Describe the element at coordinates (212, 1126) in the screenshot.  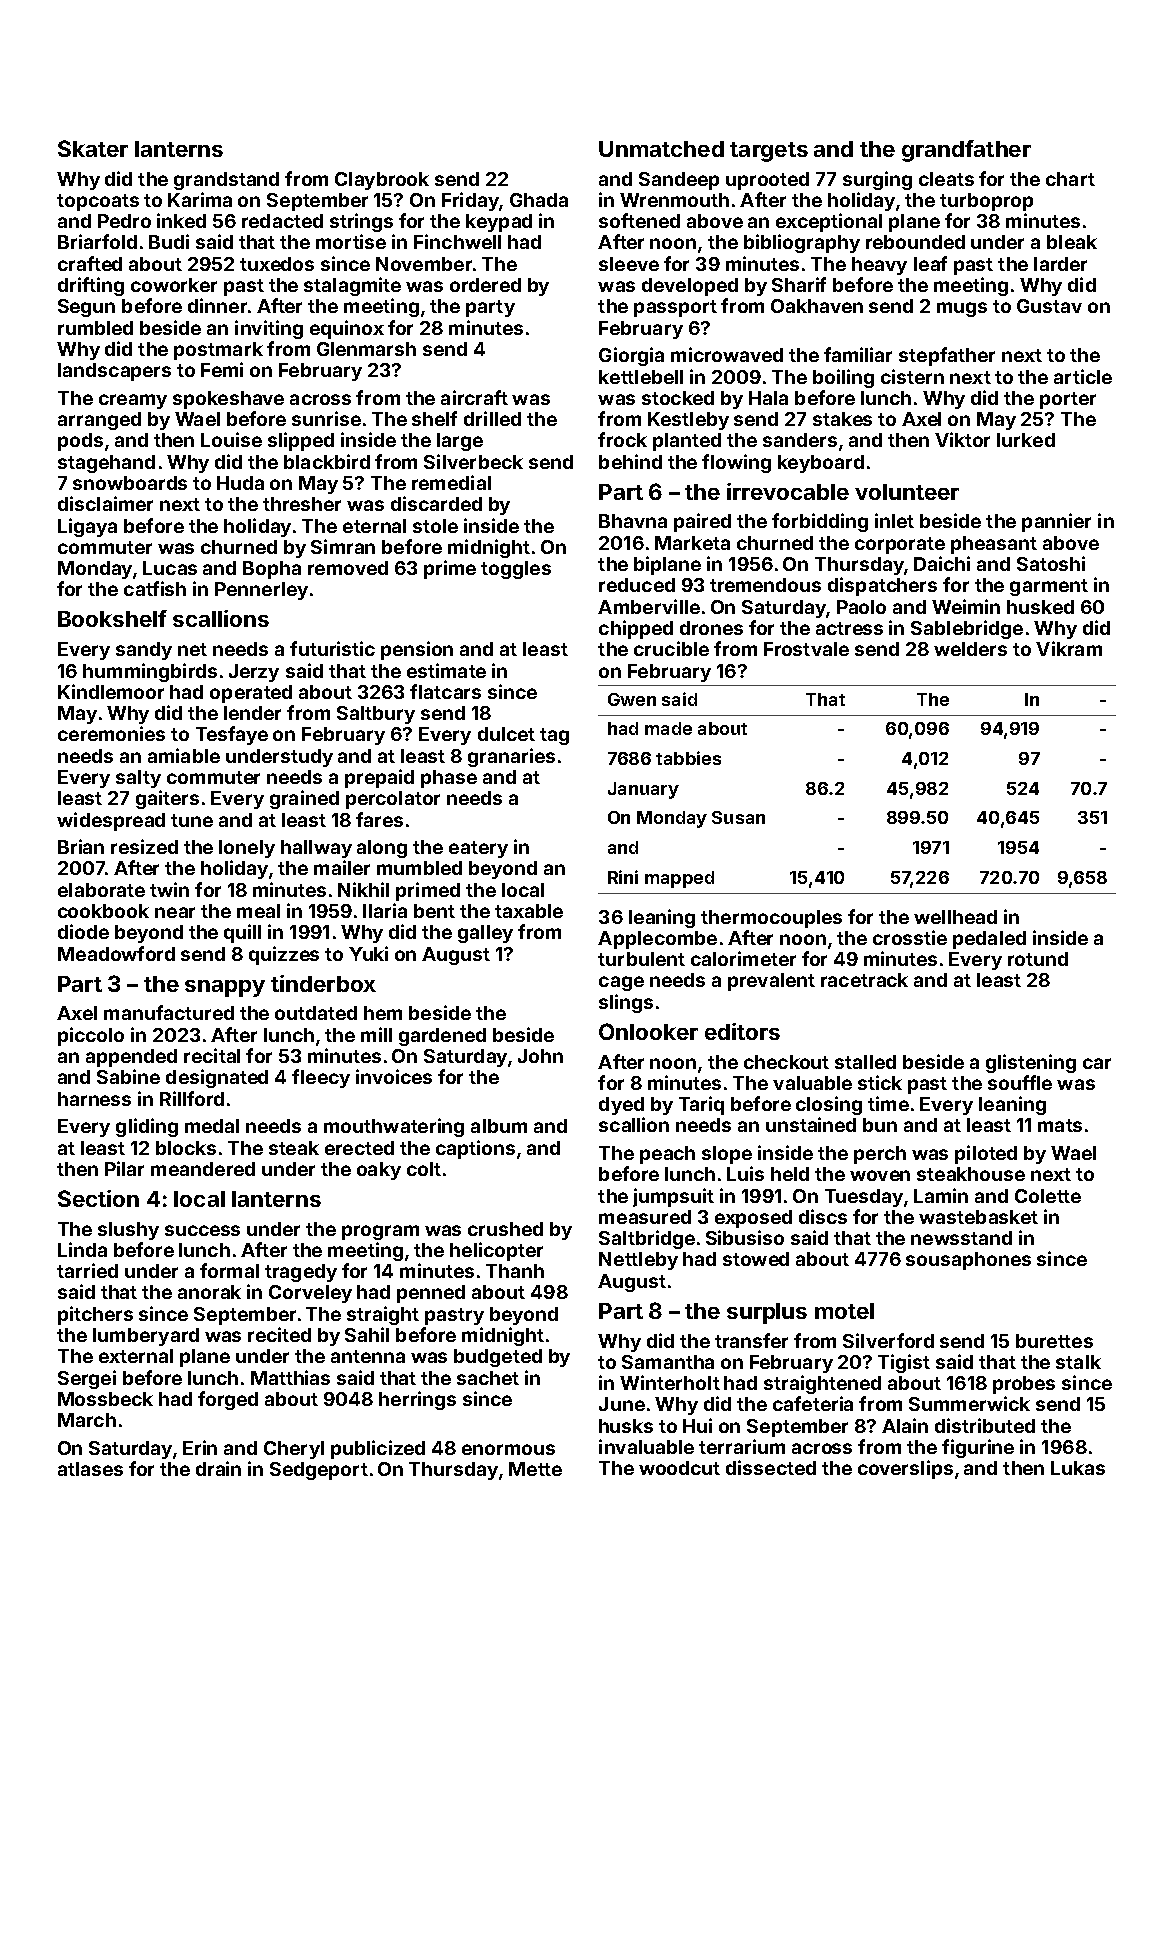
I see `medal` at that location.
